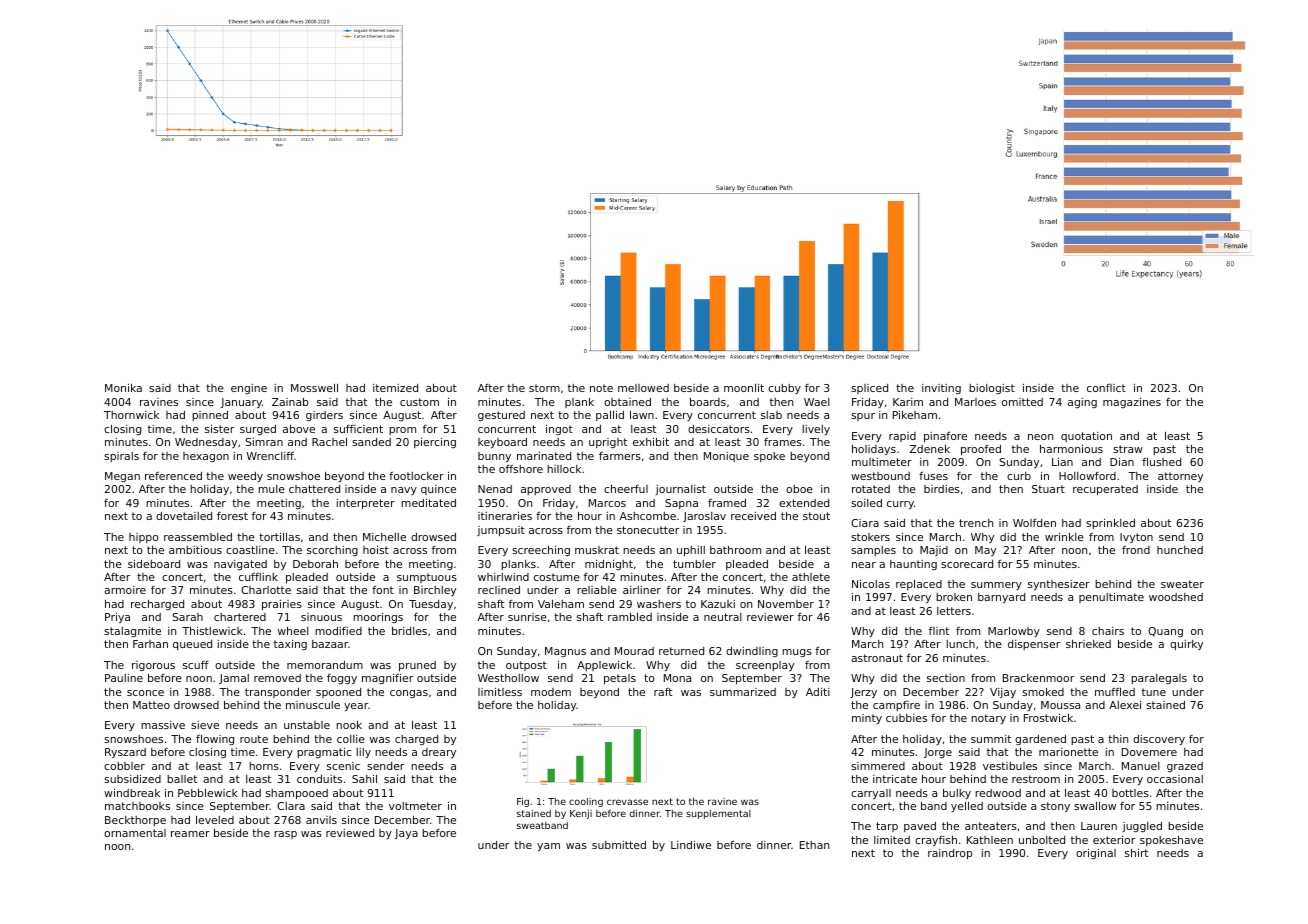 This page has width=1308, height=924. What do you see at coordinates (206, 457) in the page?
I see `hexagon` at bounding box center [206, 457].
